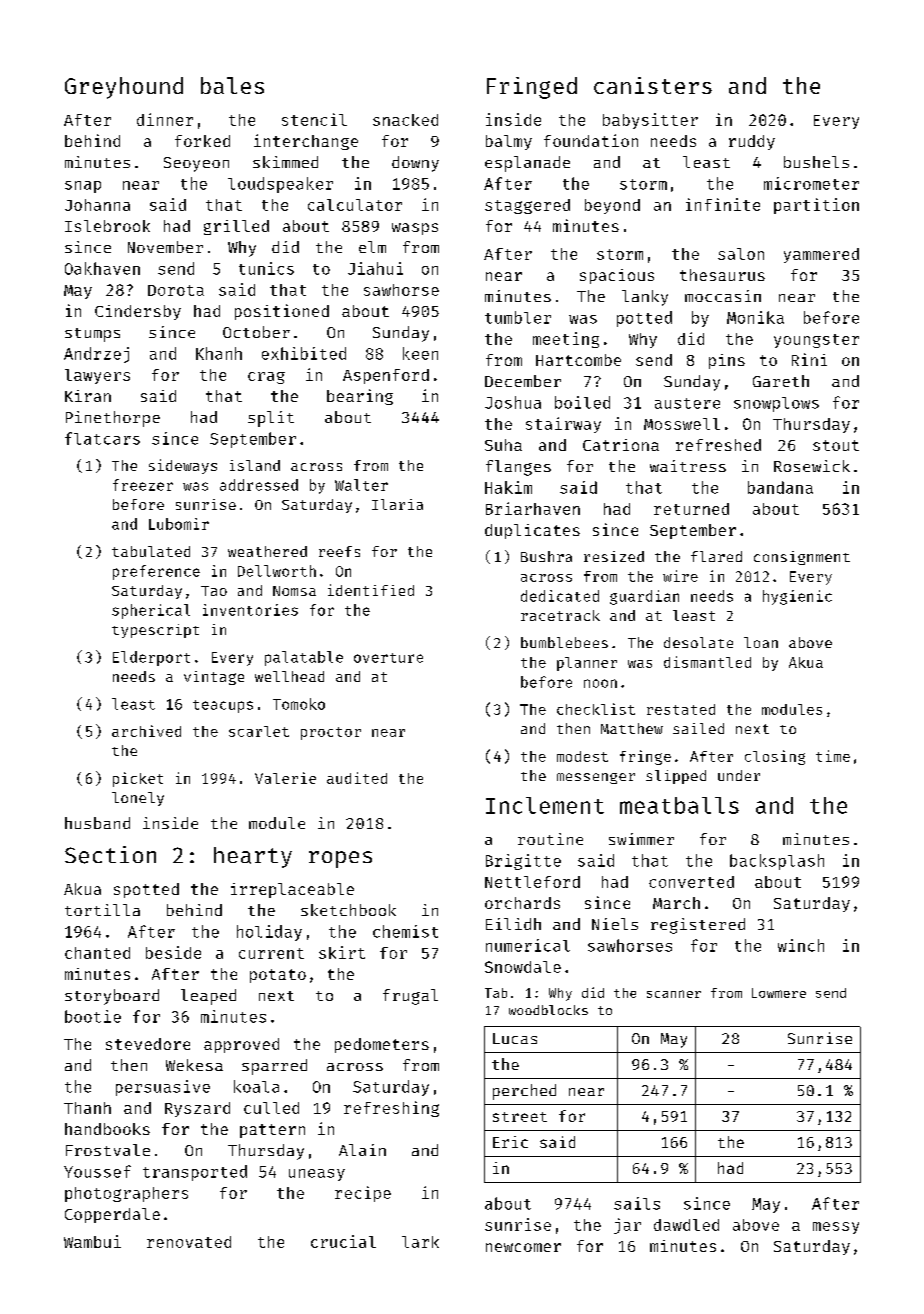  I want to click on bales, so click(232, 85).
